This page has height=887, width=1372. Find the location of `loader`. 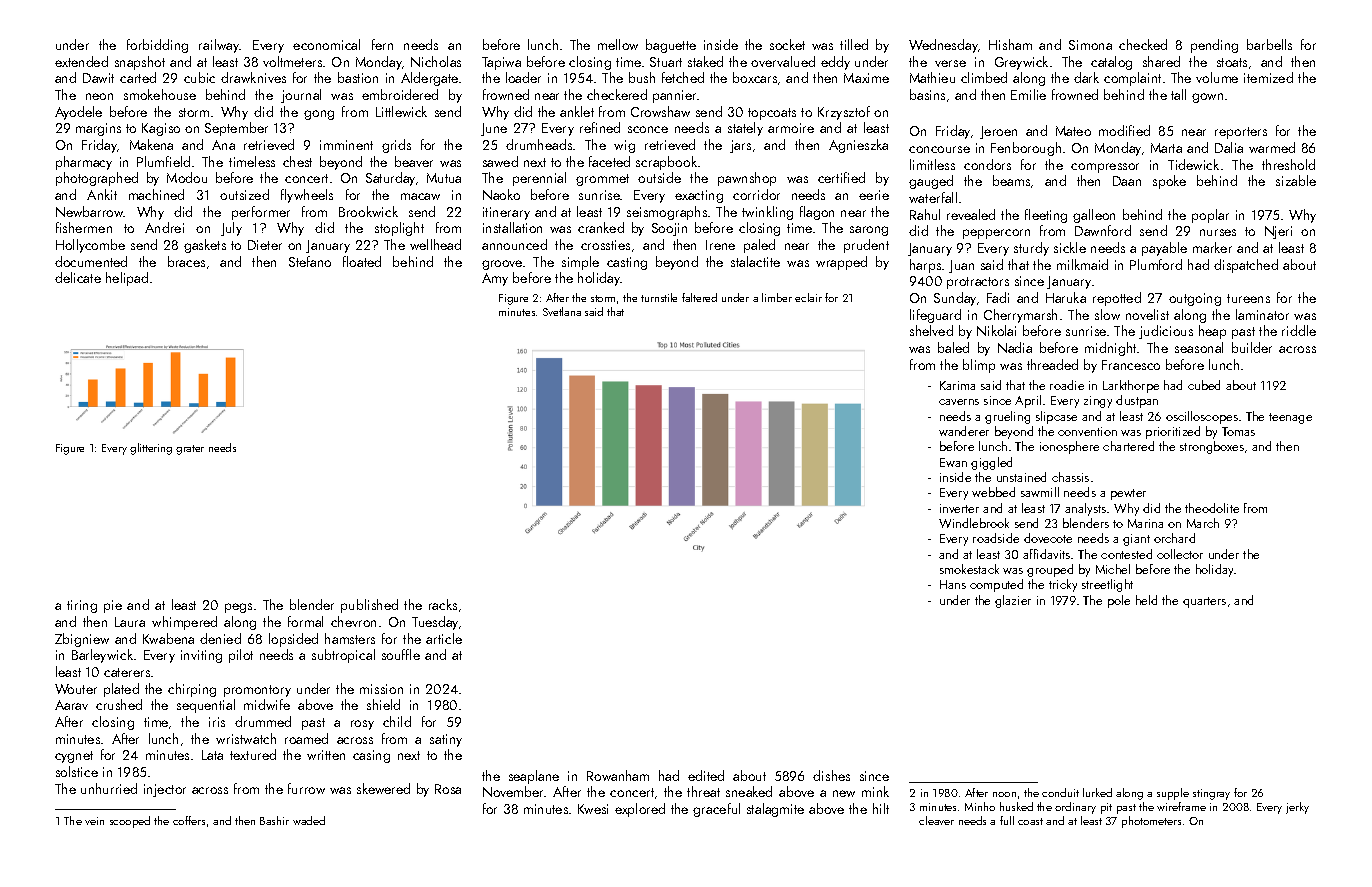

loader is located at coordinates (523, 77).
